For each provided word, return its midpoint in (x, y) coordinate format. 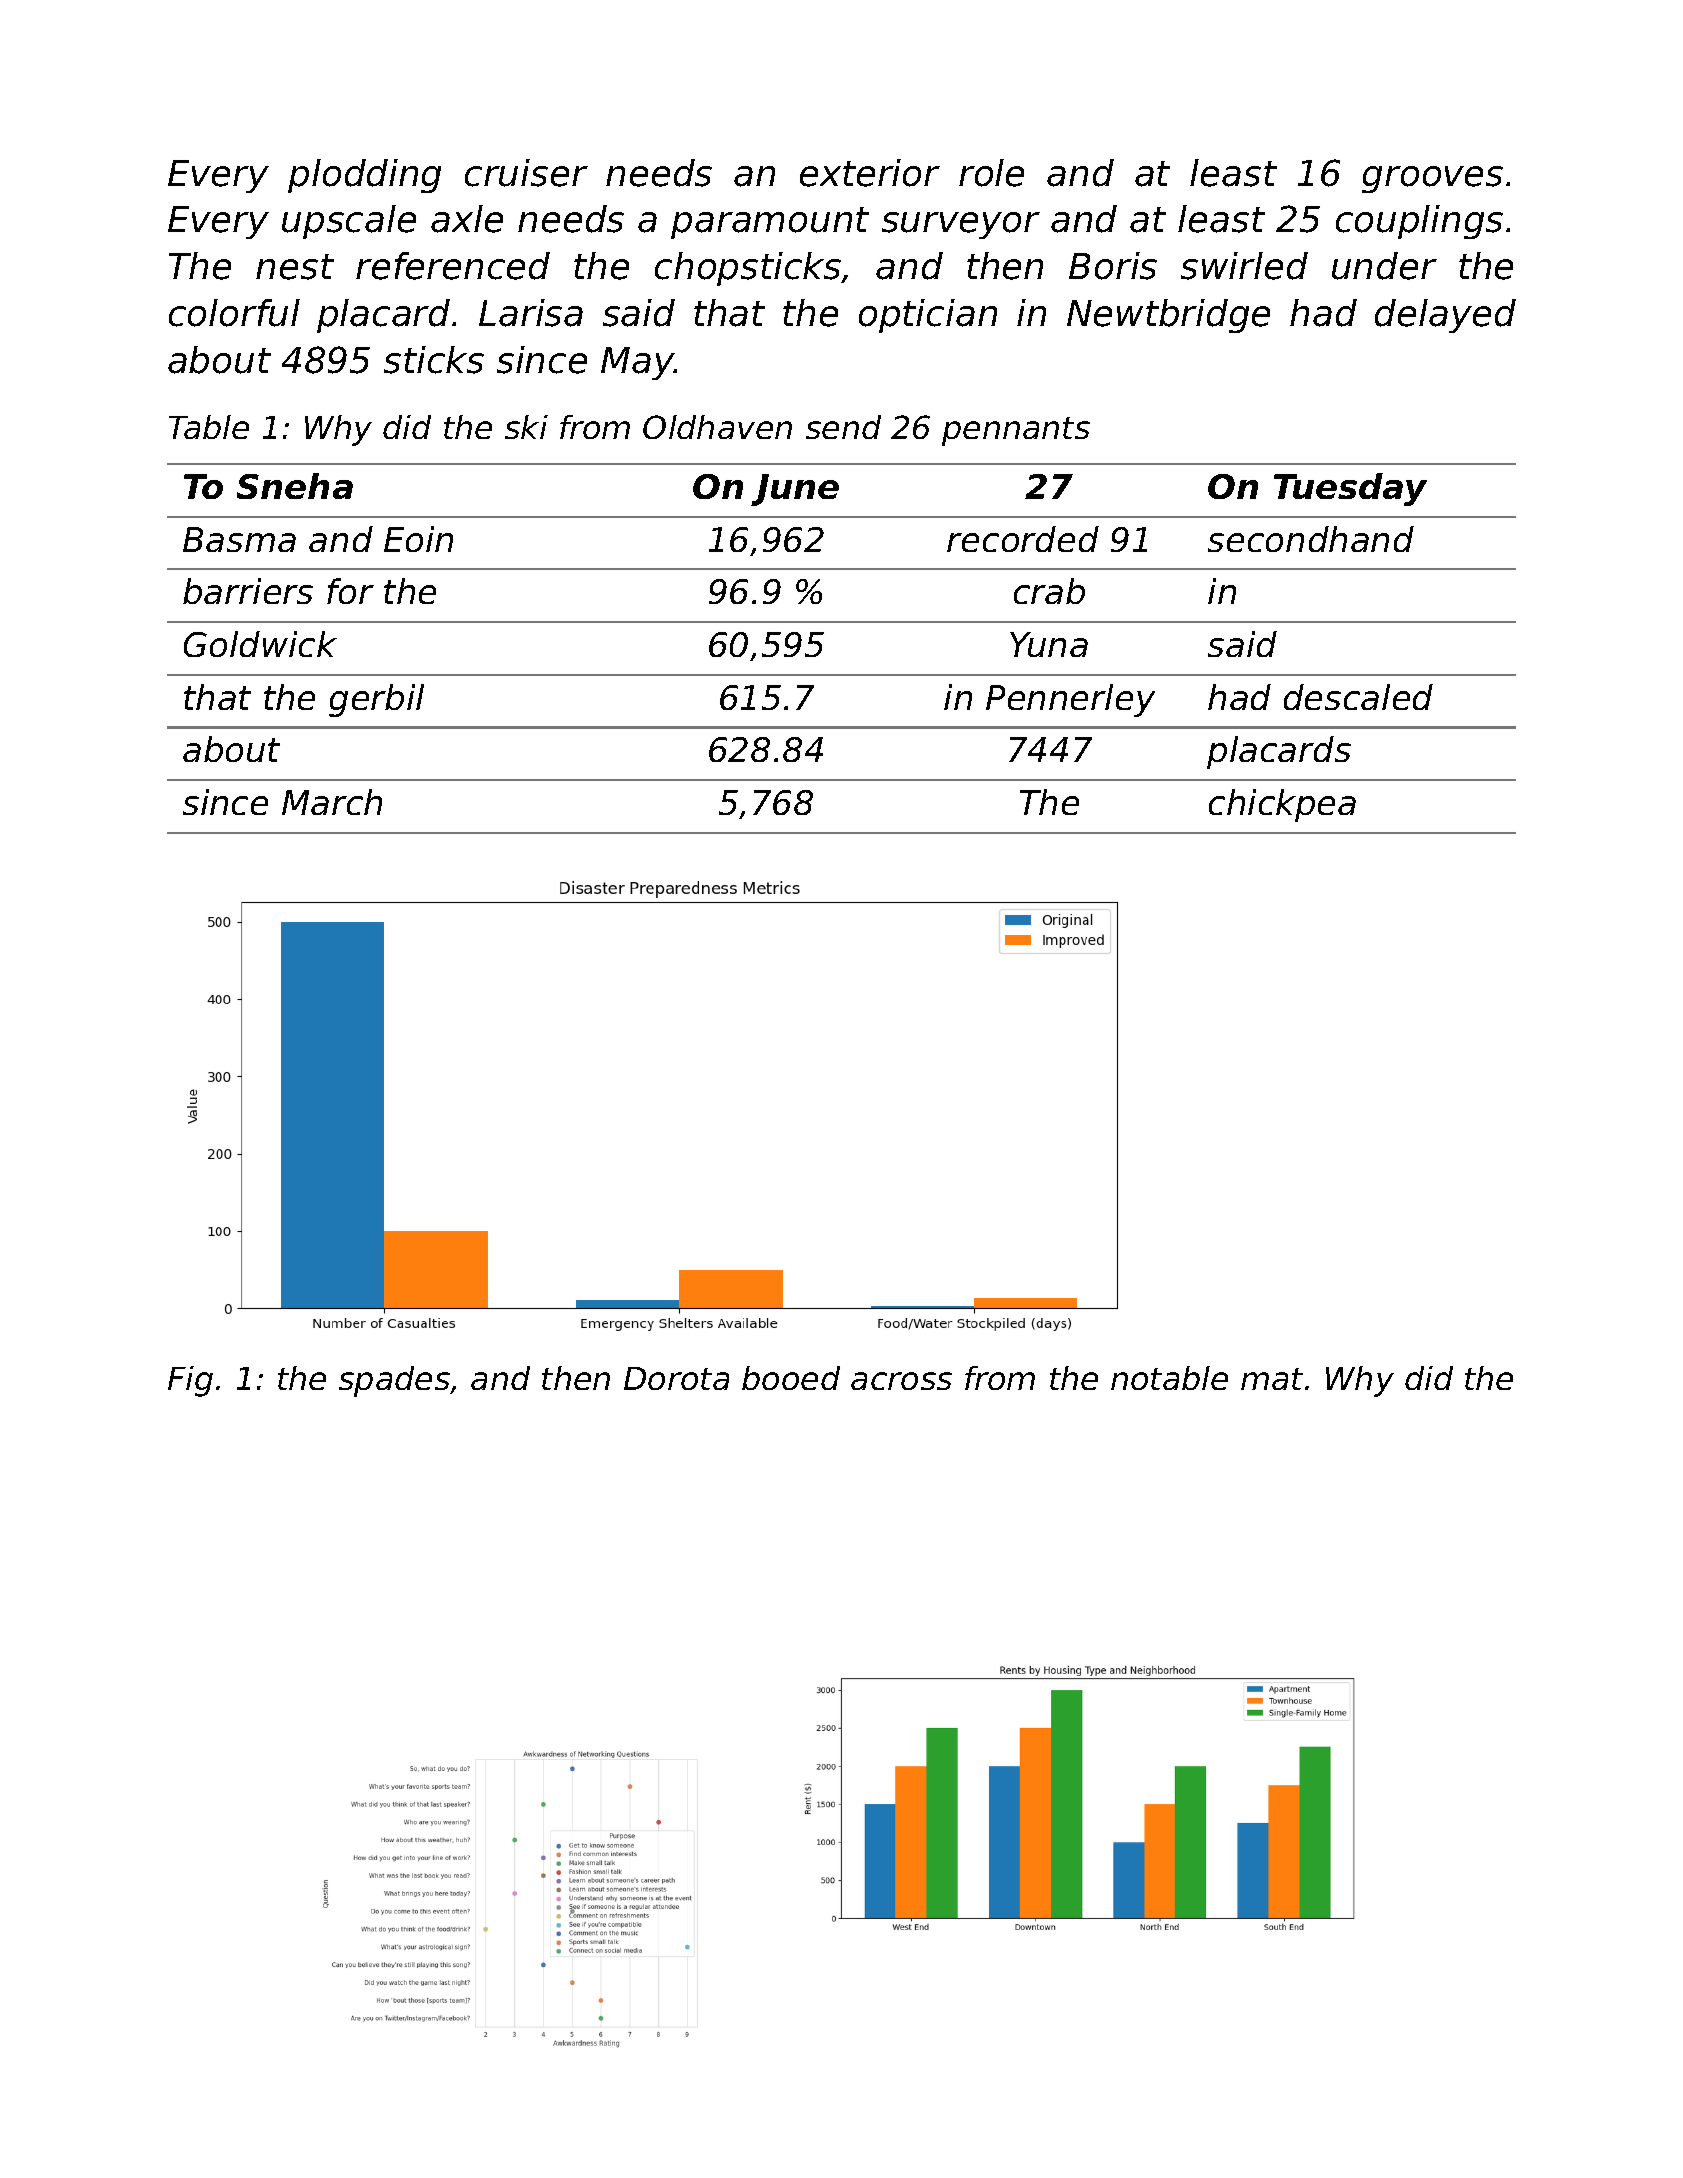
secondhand (1311, 539)
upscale (349, 222)
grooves (1432, 179)
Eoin (418, 539)
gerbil (376, 700)
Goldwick (260, 644)
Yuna (1049, 644)
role (991, 173)
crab (1049, 591)
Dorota (676, 1378)
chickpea (1282, 805)
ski (526, 427)
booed (791, 1378)
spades (394, 1381)
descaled (1358, 697)
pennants (1016, 431)
